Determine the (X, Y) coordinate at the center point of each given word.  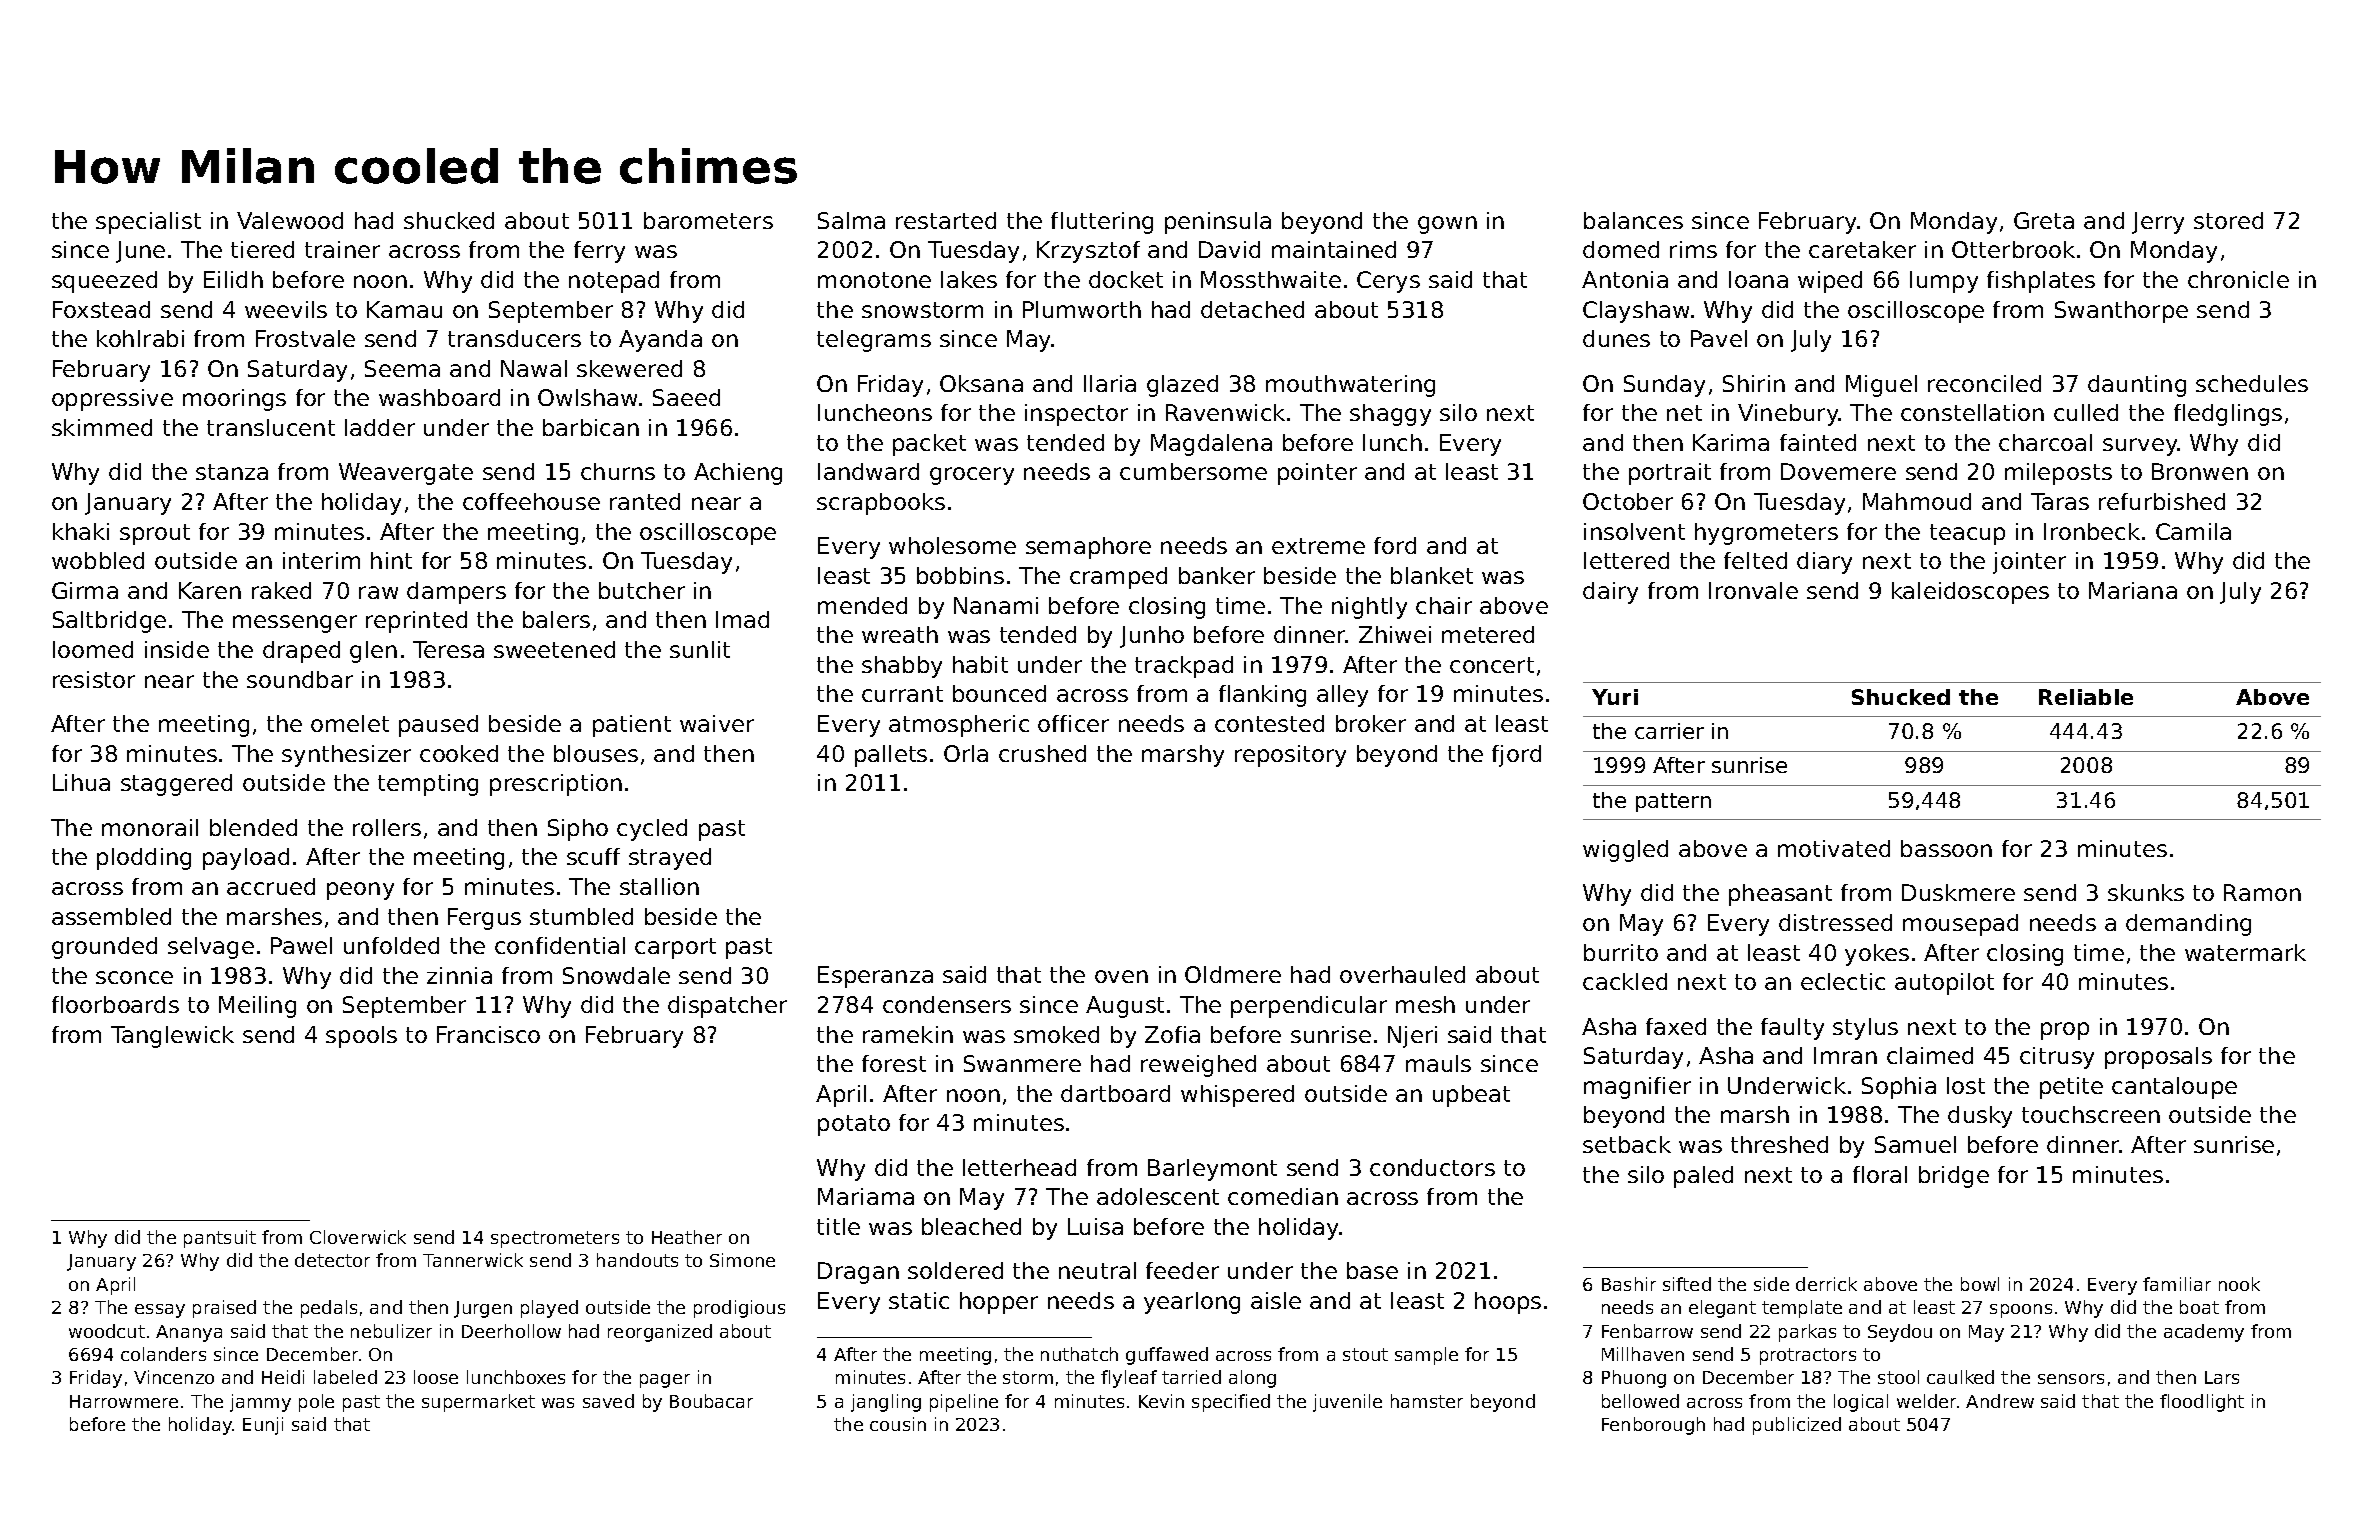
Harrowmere (124, 1401)
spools (361, 1037)
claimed (1930, 1055)
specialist (148, 223)
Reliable (2086, 697)
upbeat (1471, 1096)
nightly (1369, 608)
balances (1633, 220)
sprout (155, 534)
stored (2228, 220)
